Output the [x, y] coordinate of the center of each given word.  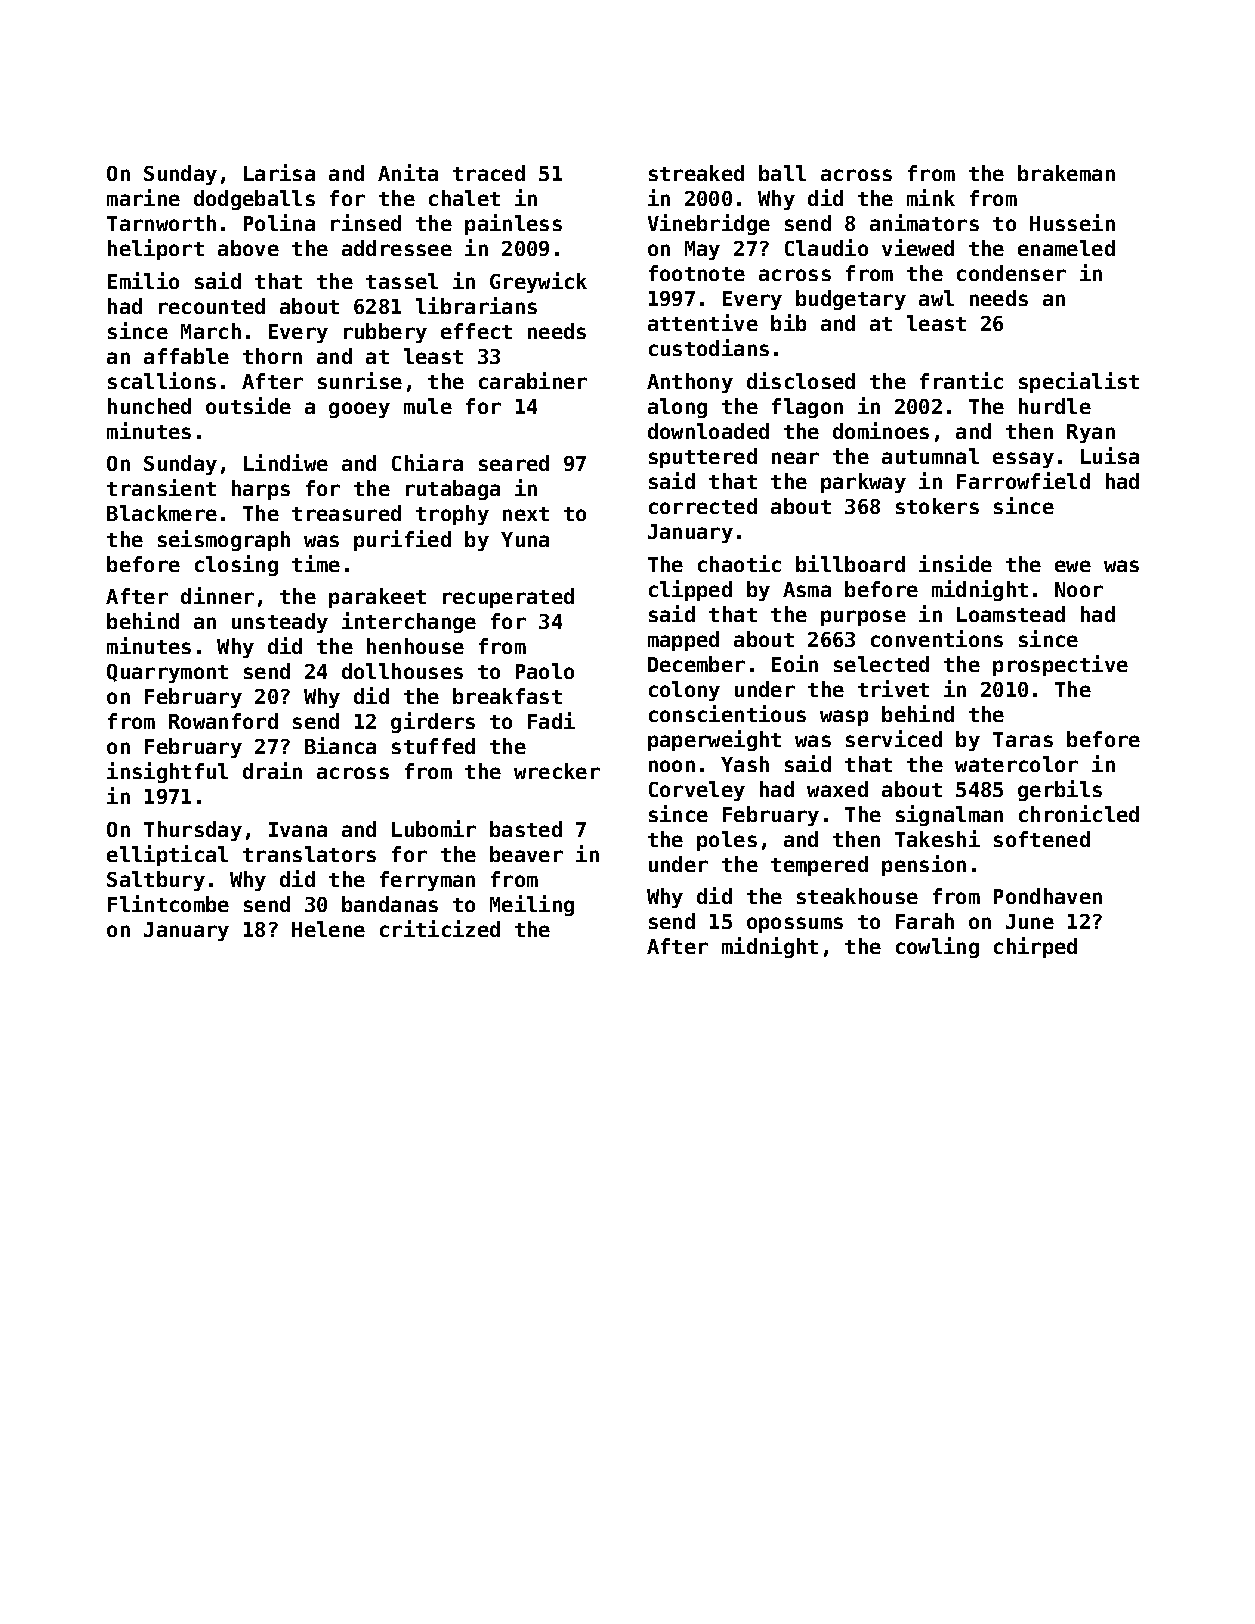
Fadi [551, 720]
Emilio [143, 280]
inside [955, 563]
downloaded [708, 431]
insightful [167, 772]
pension [924, 865]
